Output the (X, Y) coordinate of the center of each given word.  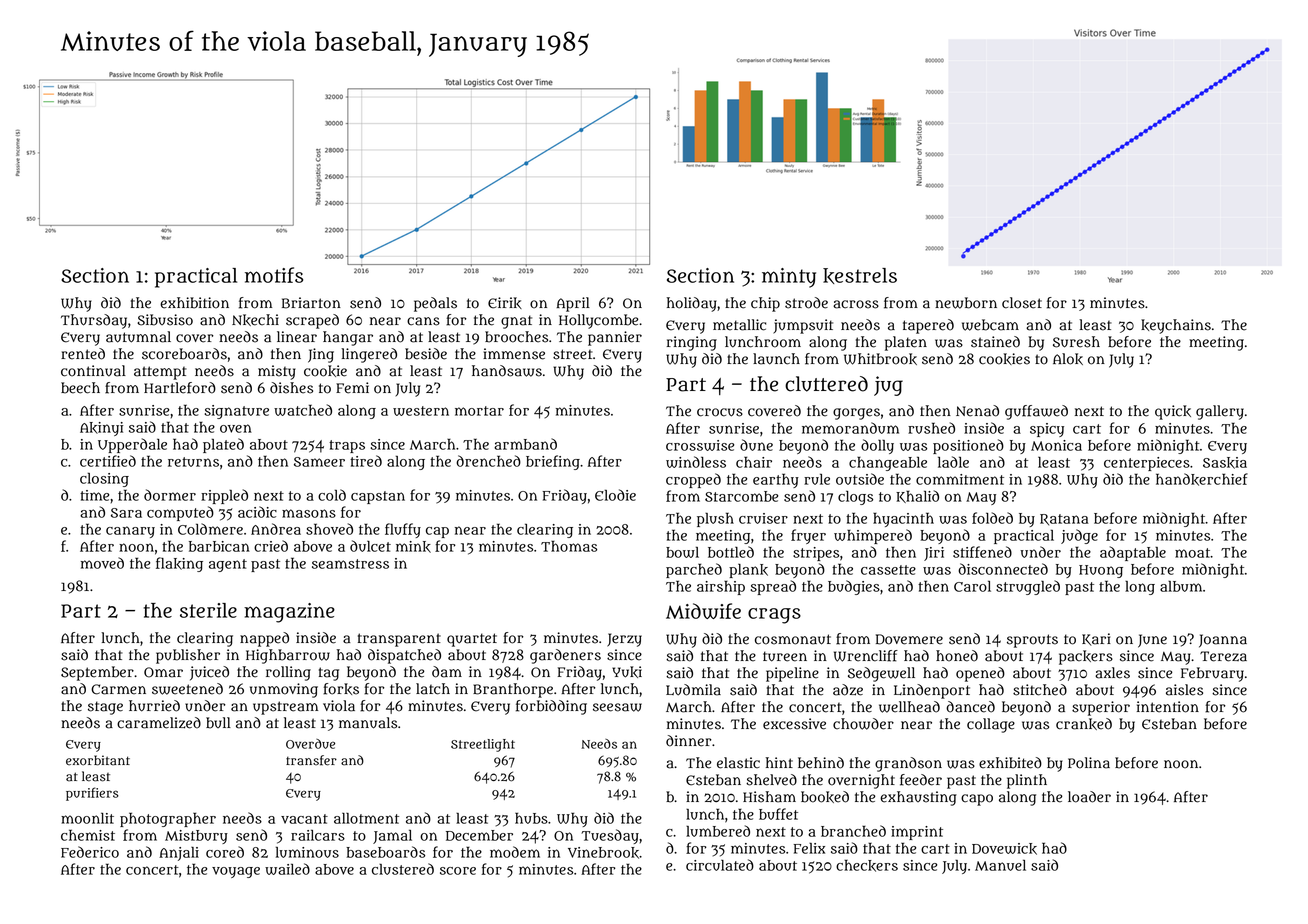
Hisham (769, 797)
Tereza (1223, 656)
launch (776, 359)
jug (888, 386)
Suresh (1076, 342)
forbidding (551, 707)
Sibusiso (165, 320)
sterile (208, 610)
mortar (479, 411)
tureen (785, 656)
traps (347, 446)
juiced (209, 673)
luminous (307, 852)
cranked (1084, 724)
